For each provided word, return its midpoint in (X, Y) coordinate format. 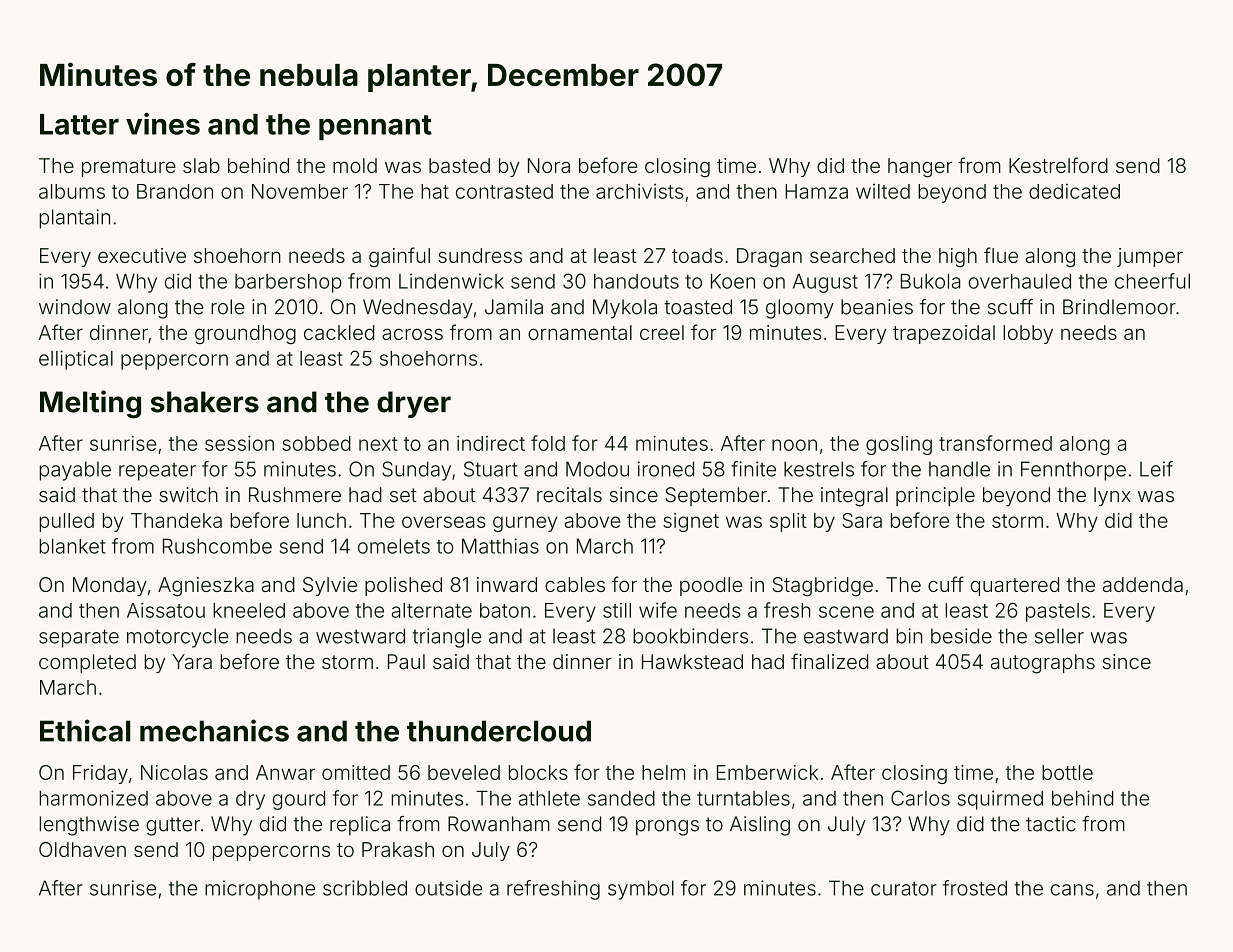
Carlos (920, 798)
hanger (920, 168)
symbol (641, 890)
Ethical (85, 730)
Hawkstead (692, 661)
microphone (260, 890)
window (75, 307)
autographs (1043, 664)
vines (163, 123)
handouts (636, 281)
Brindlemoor (1119, 307)
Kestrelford (1058, 165)
